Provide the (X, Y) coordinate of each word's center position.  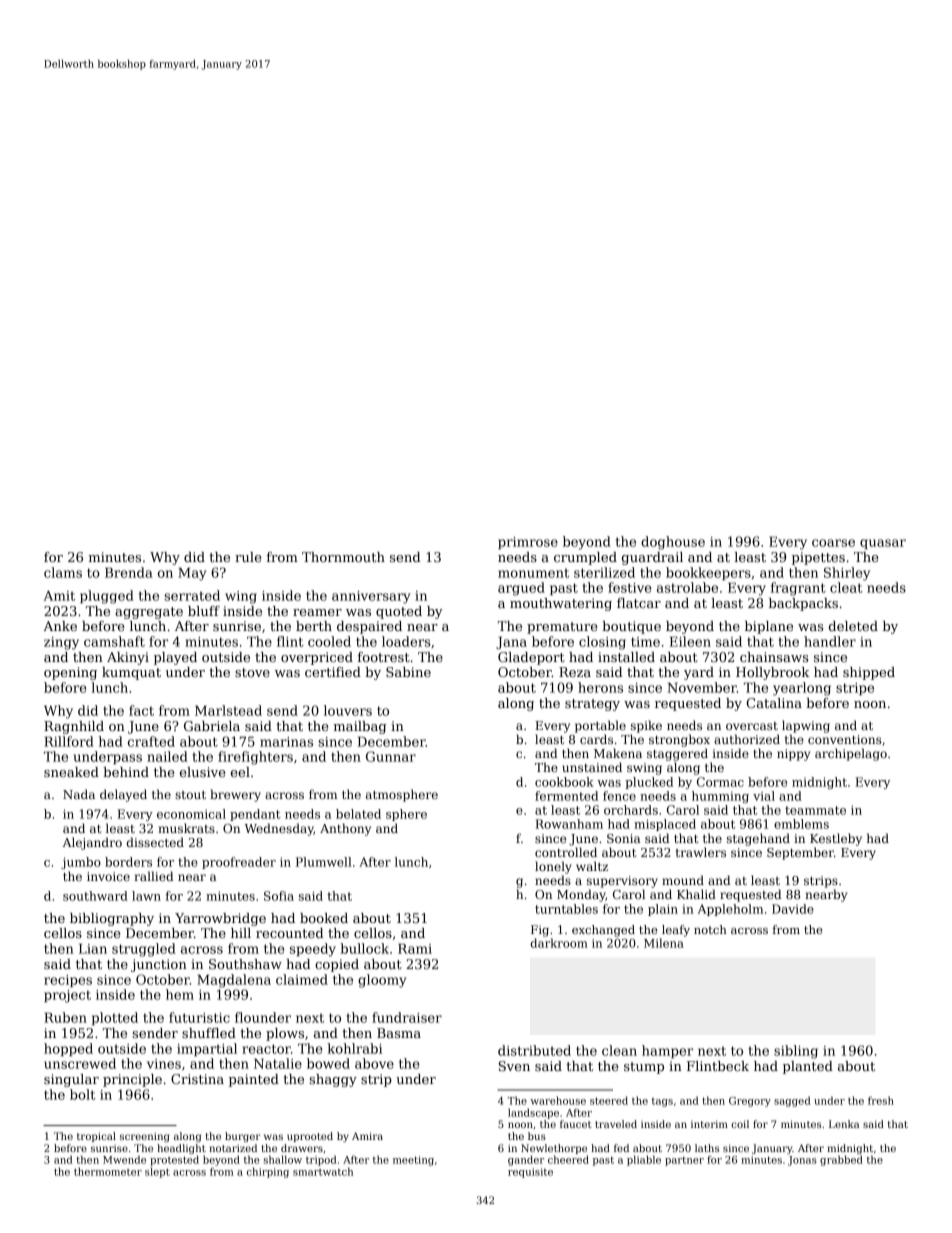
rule (248, 557)
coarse (833, 543)
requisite (530, 1173)
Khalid (696, 894)
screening (144, 1137)
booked (324, 918)
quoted (399, 612)
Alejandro (92, 843)
